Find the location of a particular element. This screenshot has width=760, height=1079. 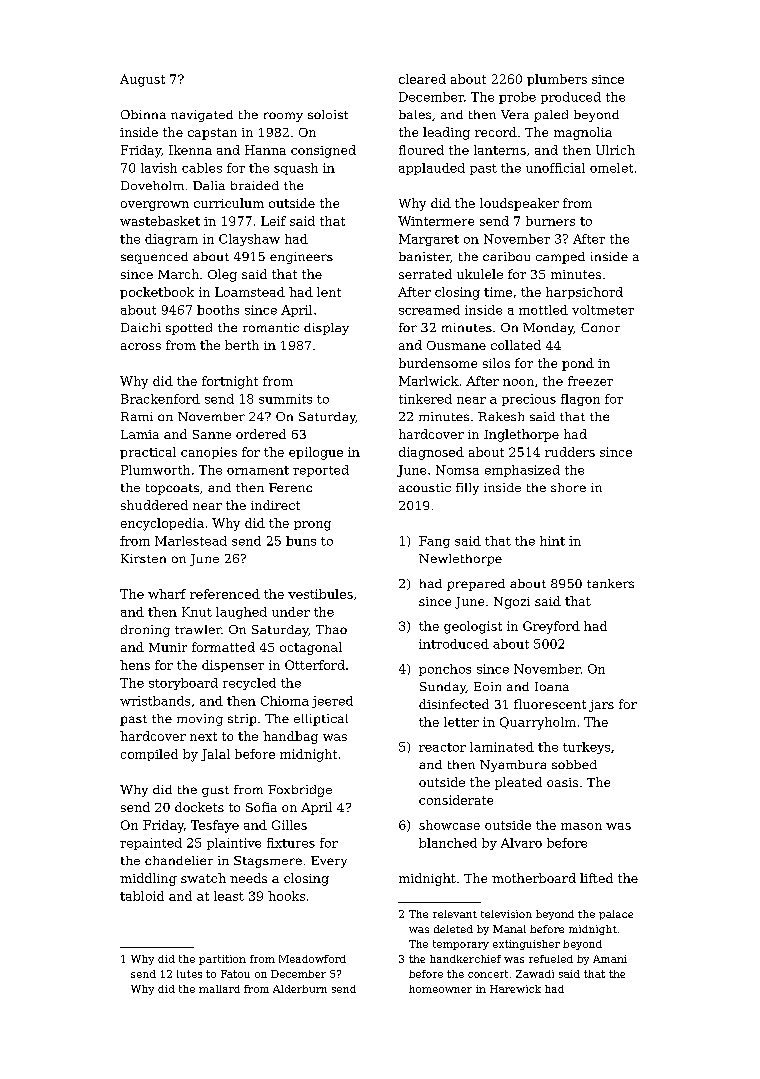

middling is located at coordinates (148, 879).
